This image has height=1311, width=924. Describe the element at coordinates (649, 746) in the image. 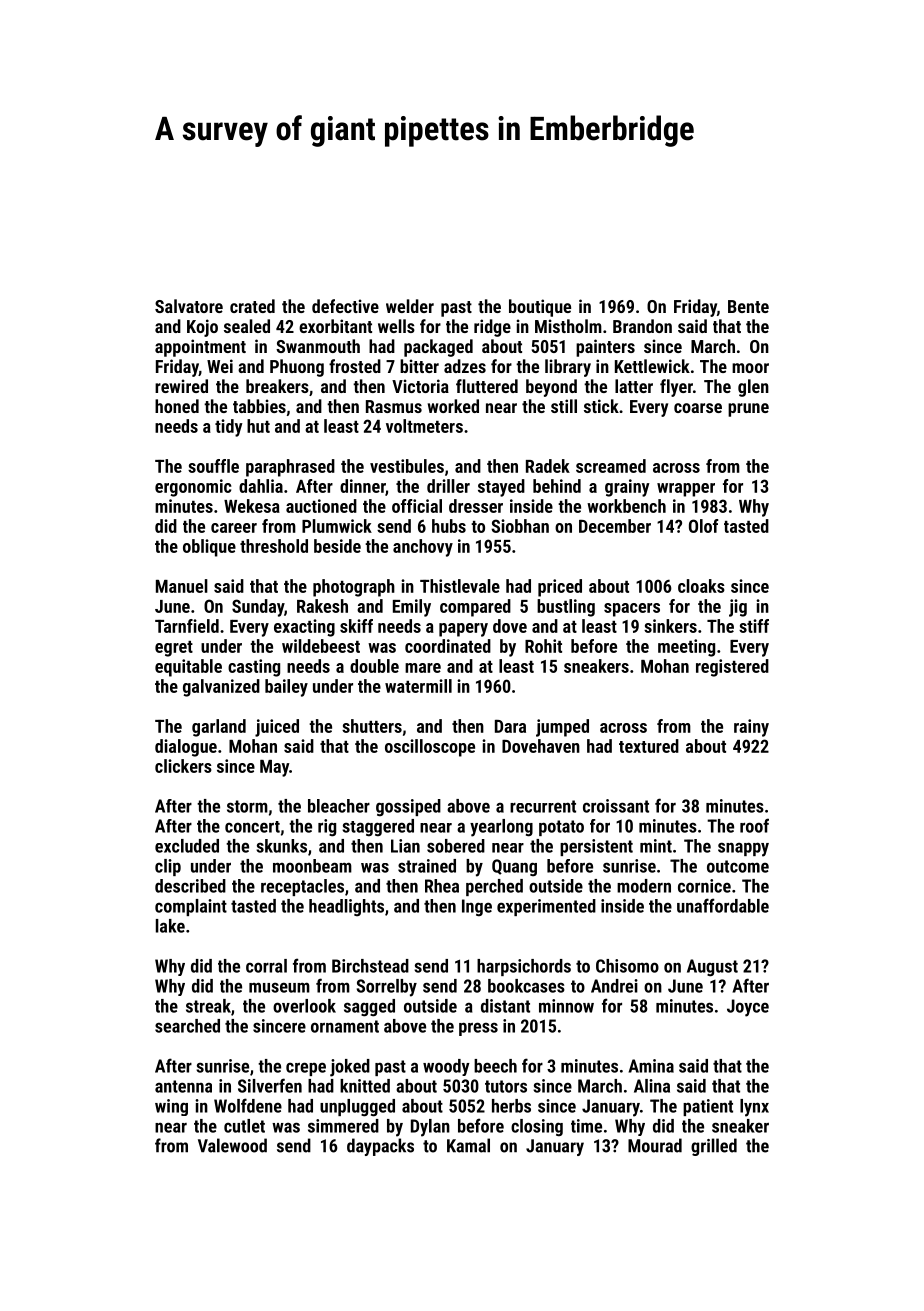

I see `textured` at that location.
